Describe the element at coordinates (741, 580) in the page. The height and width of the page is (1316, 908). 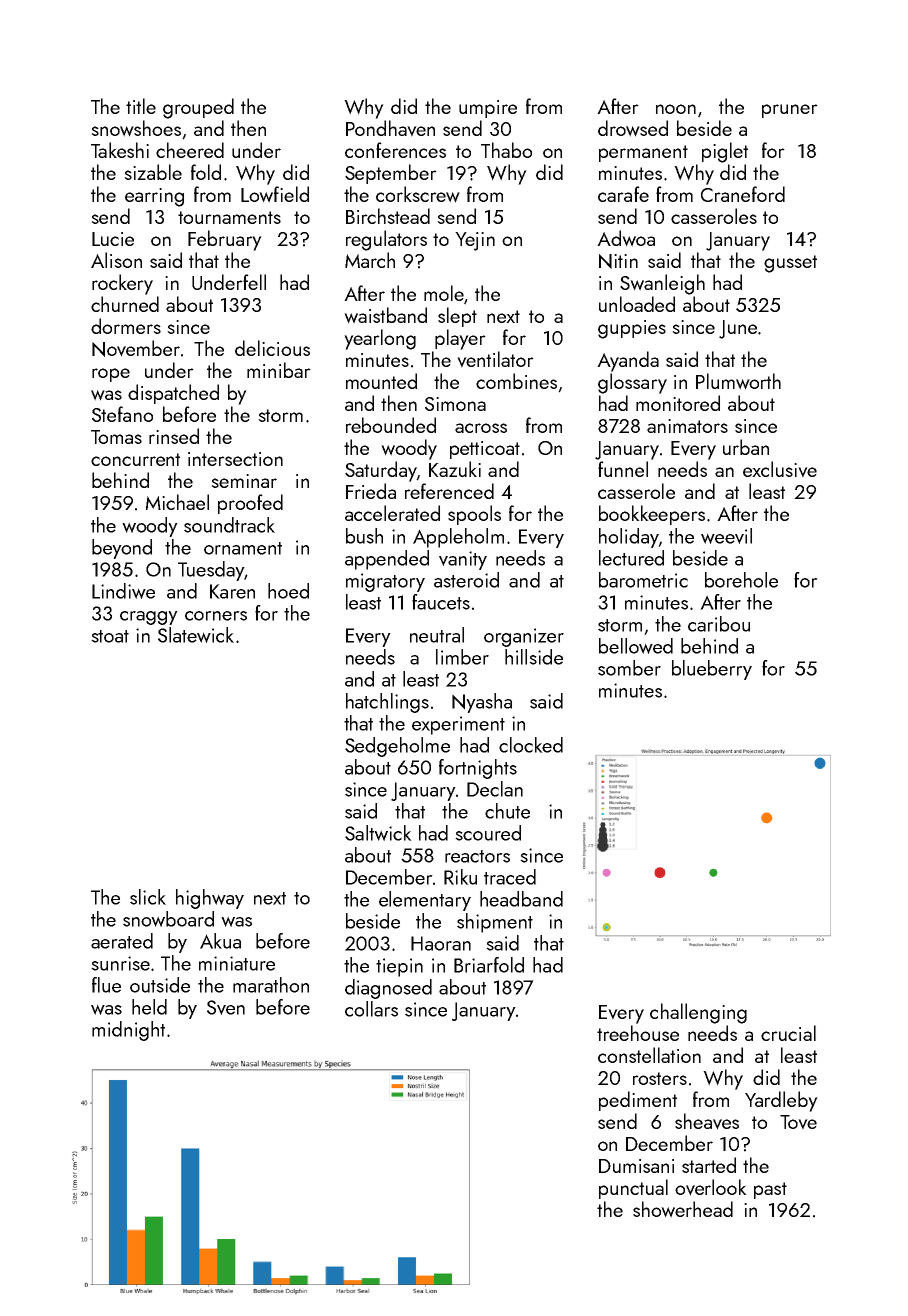
I see `borehole` at that location.
